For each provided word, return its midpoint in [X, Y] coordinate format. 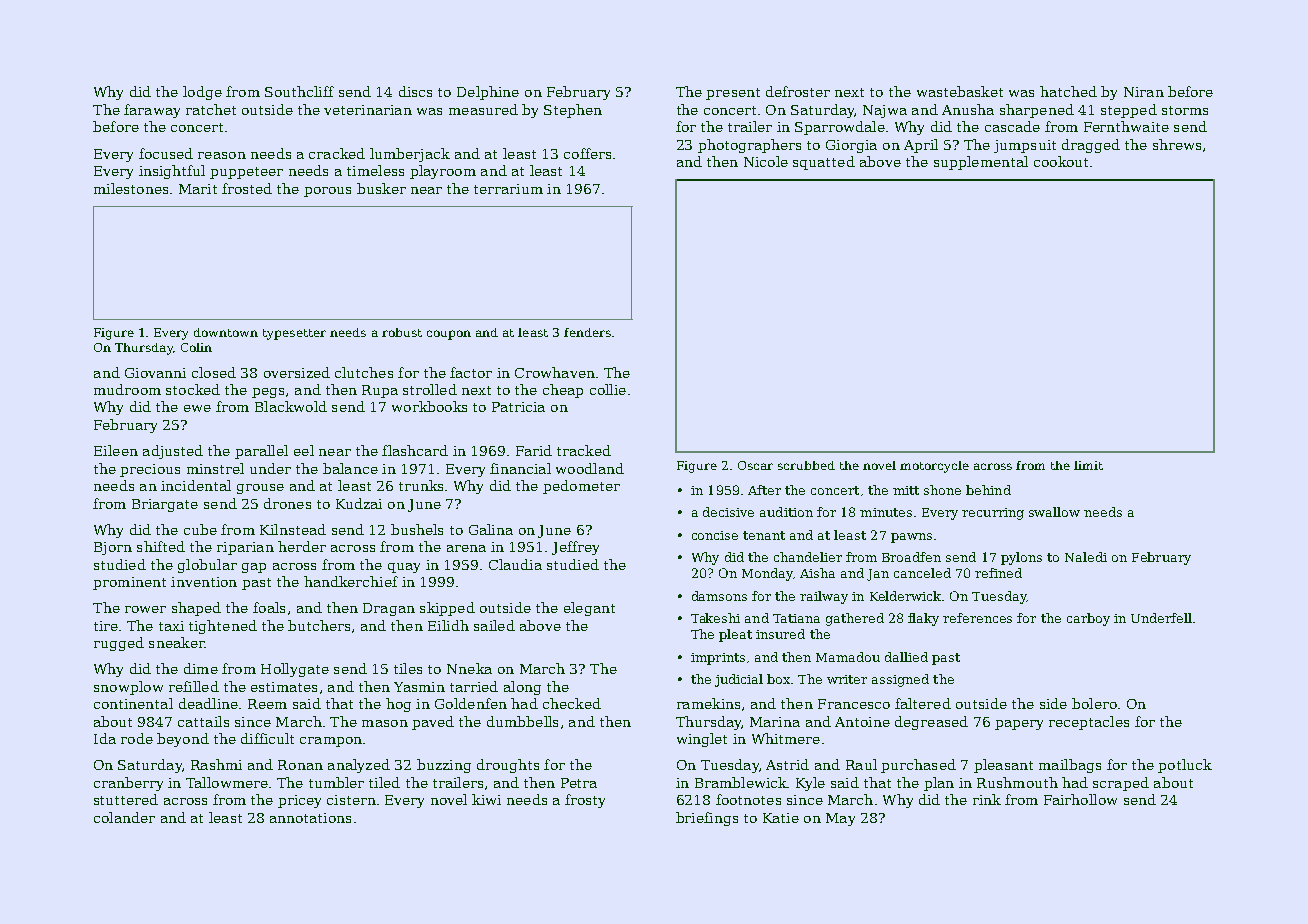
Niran [1144, 92]
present [733, 94]
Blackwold [291, 406]
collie [608, 389]
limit [1088, 465]
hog [398, 705]
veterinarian [368, 110]
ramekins [708, 703]
